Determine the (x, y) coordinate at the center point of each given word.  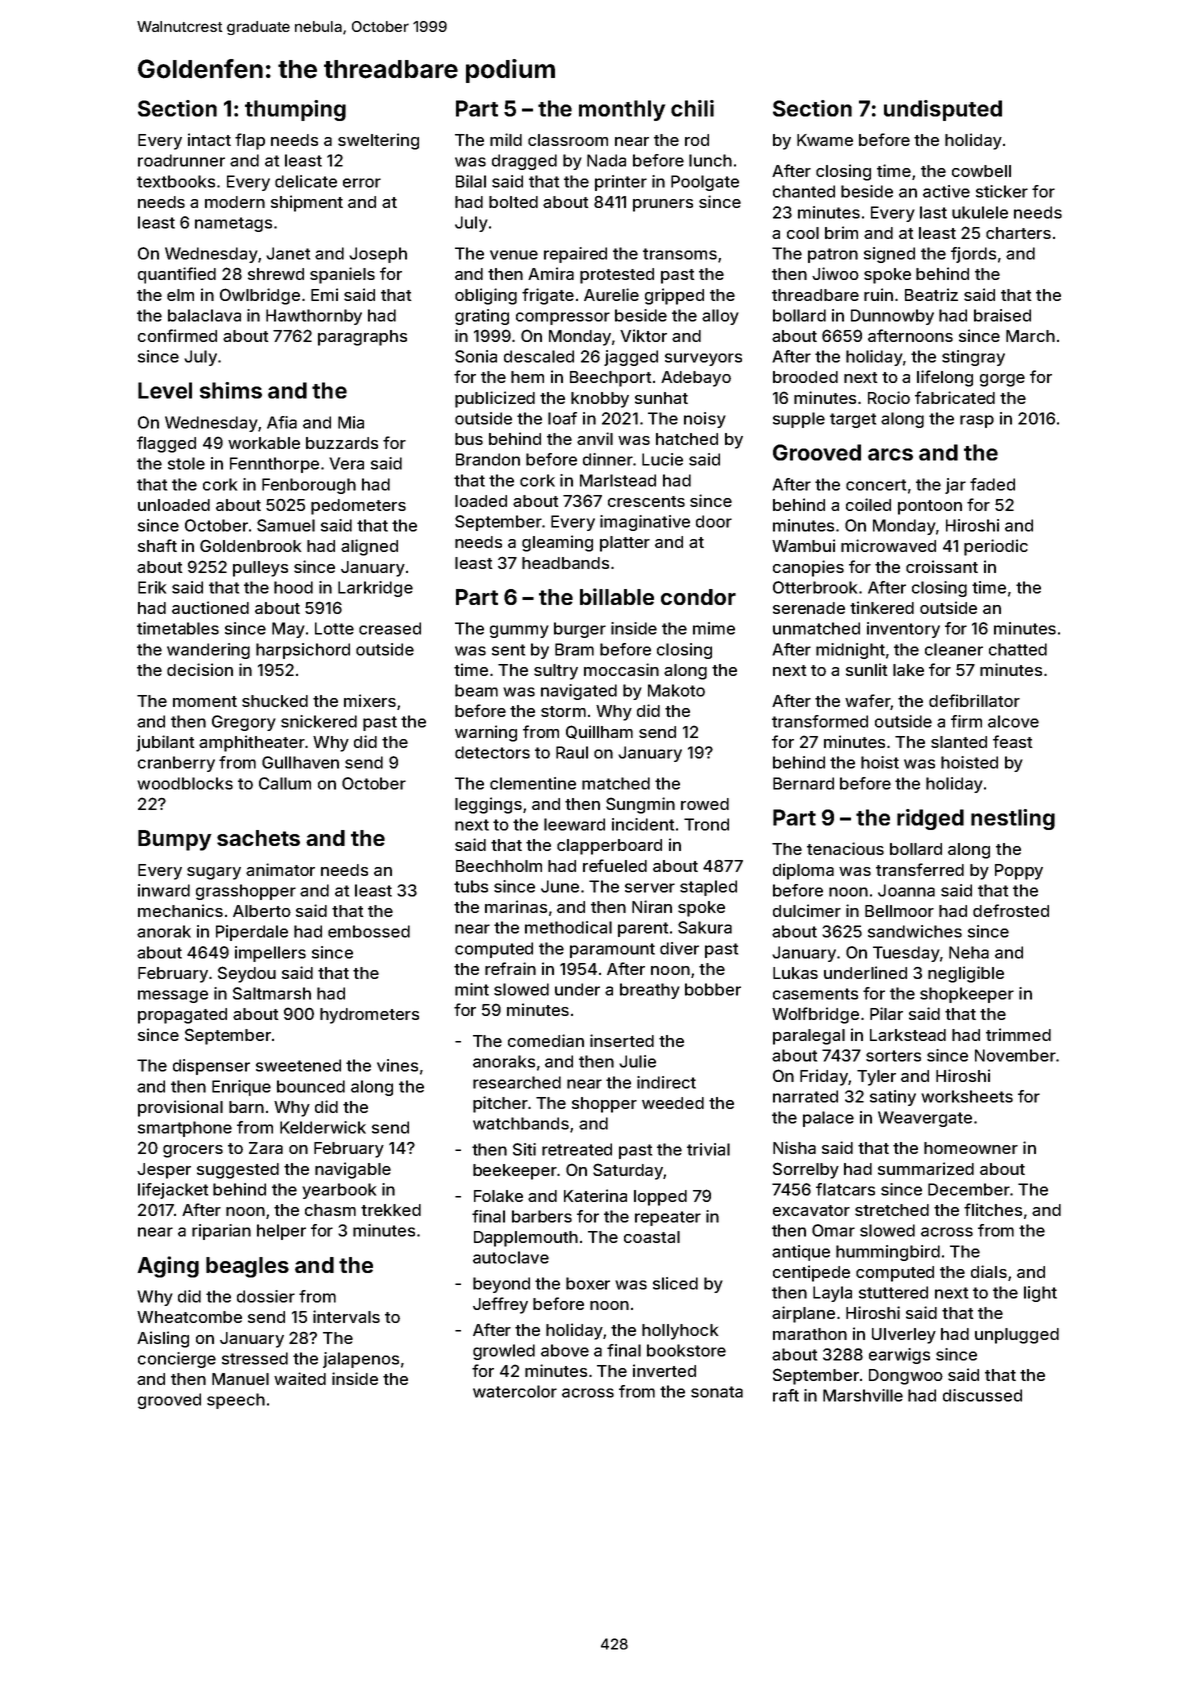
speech (236, 1401)
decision (200, 669)
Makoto (676, 690)
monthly (622, 110)
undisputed (943, 110)
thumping (295, 110)
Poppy (1019, 872)
